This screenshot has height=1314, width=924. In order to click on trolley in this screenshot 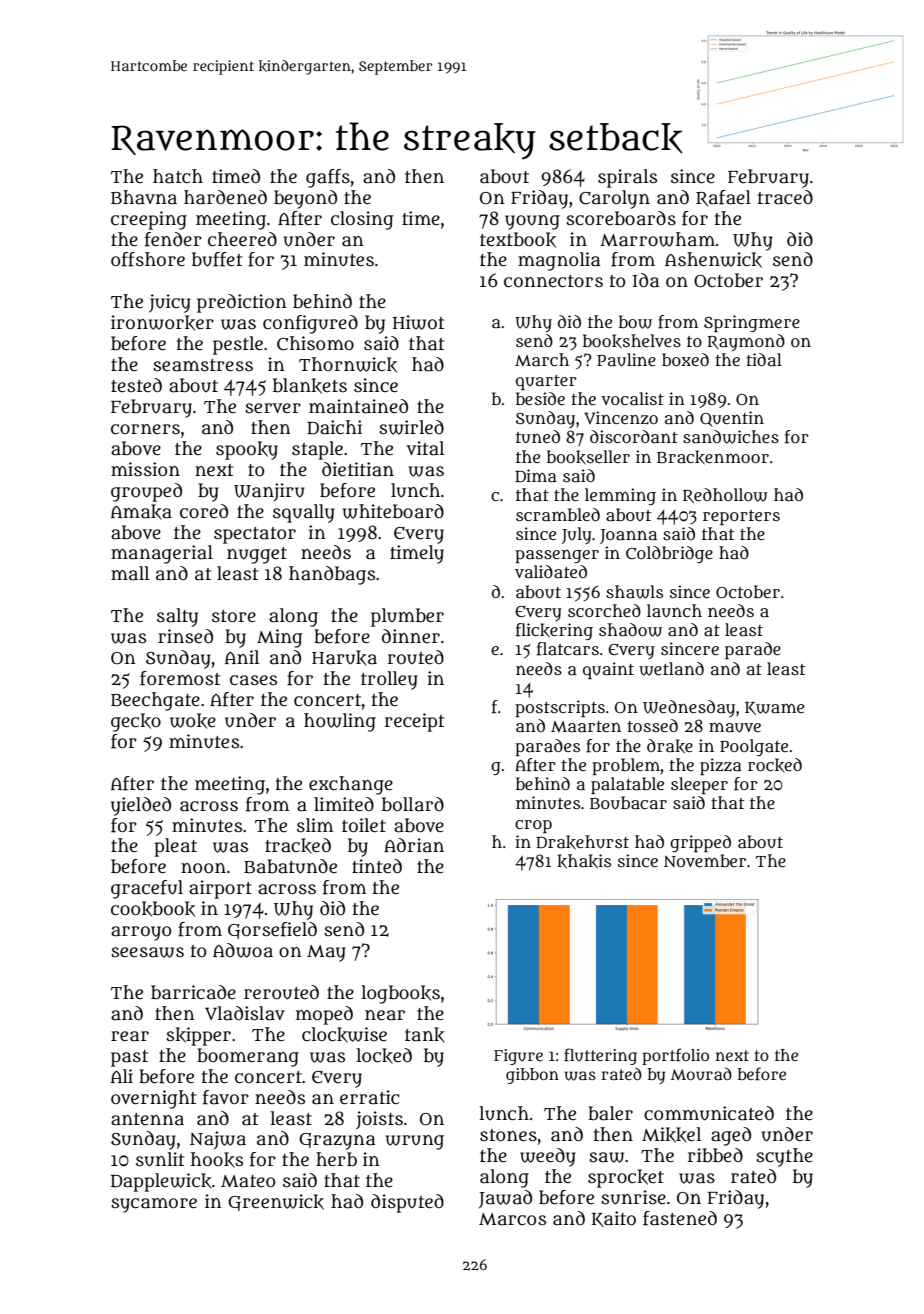, I will do `click(389, 680)`.
